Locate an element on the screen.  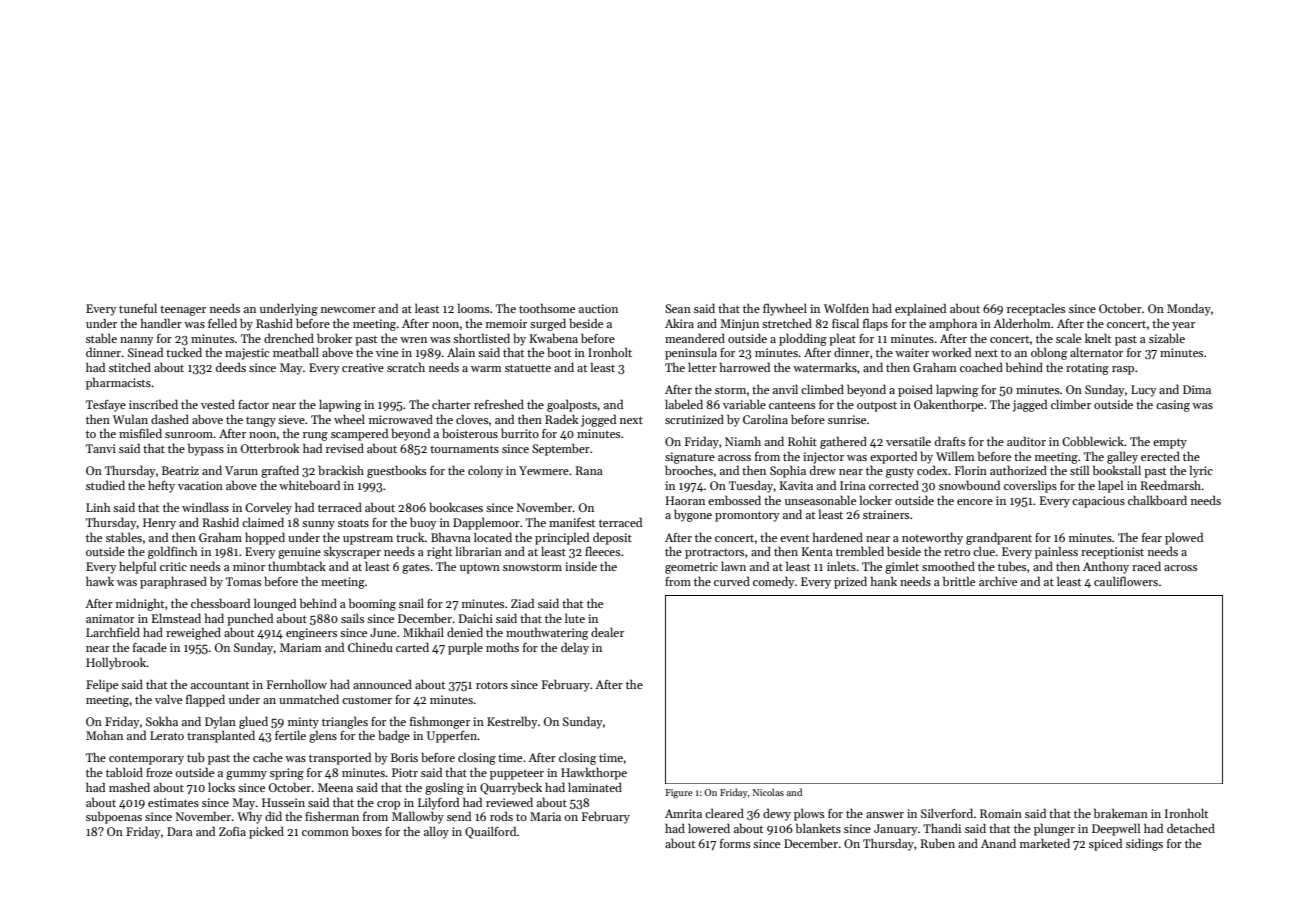
Larchfield is located at coordinates (113, 632).
